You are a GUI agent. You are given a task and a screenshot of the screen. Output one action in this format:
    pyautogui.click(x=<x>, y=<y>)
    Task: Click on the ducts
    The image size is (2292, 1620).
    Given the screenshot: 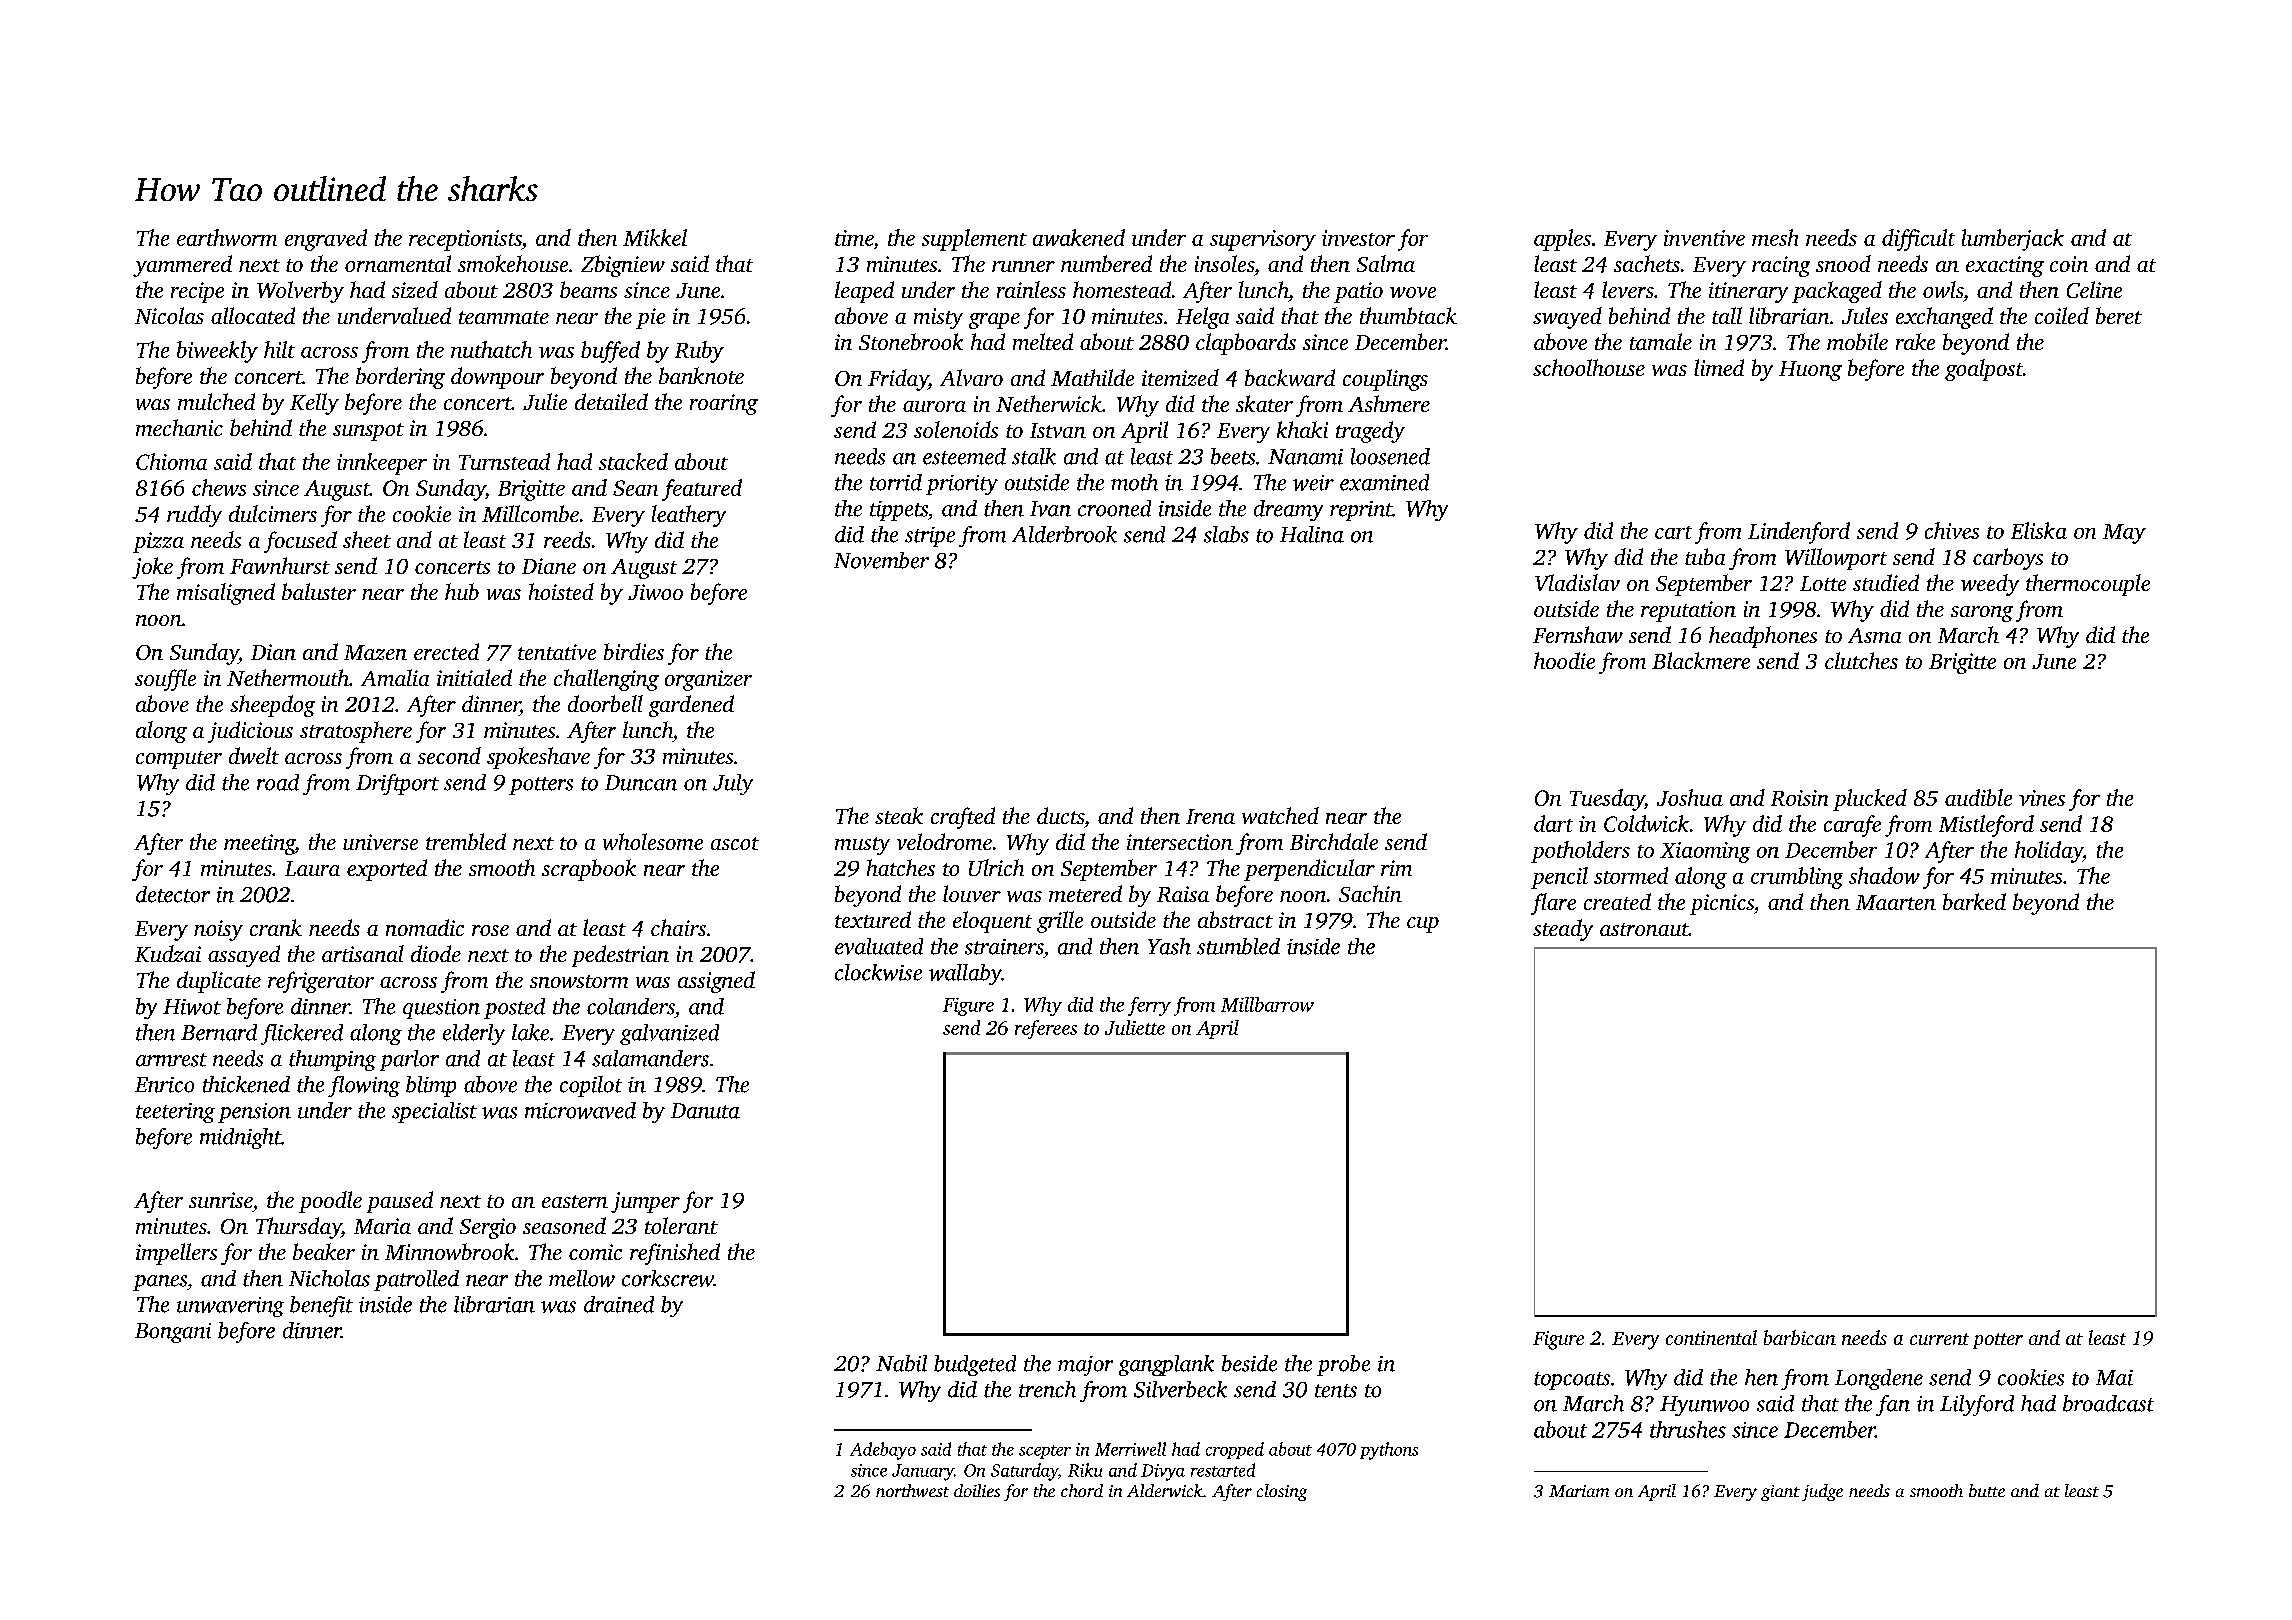 What is the action you would take?
    pyautogui.click(x=1060, y=815)
